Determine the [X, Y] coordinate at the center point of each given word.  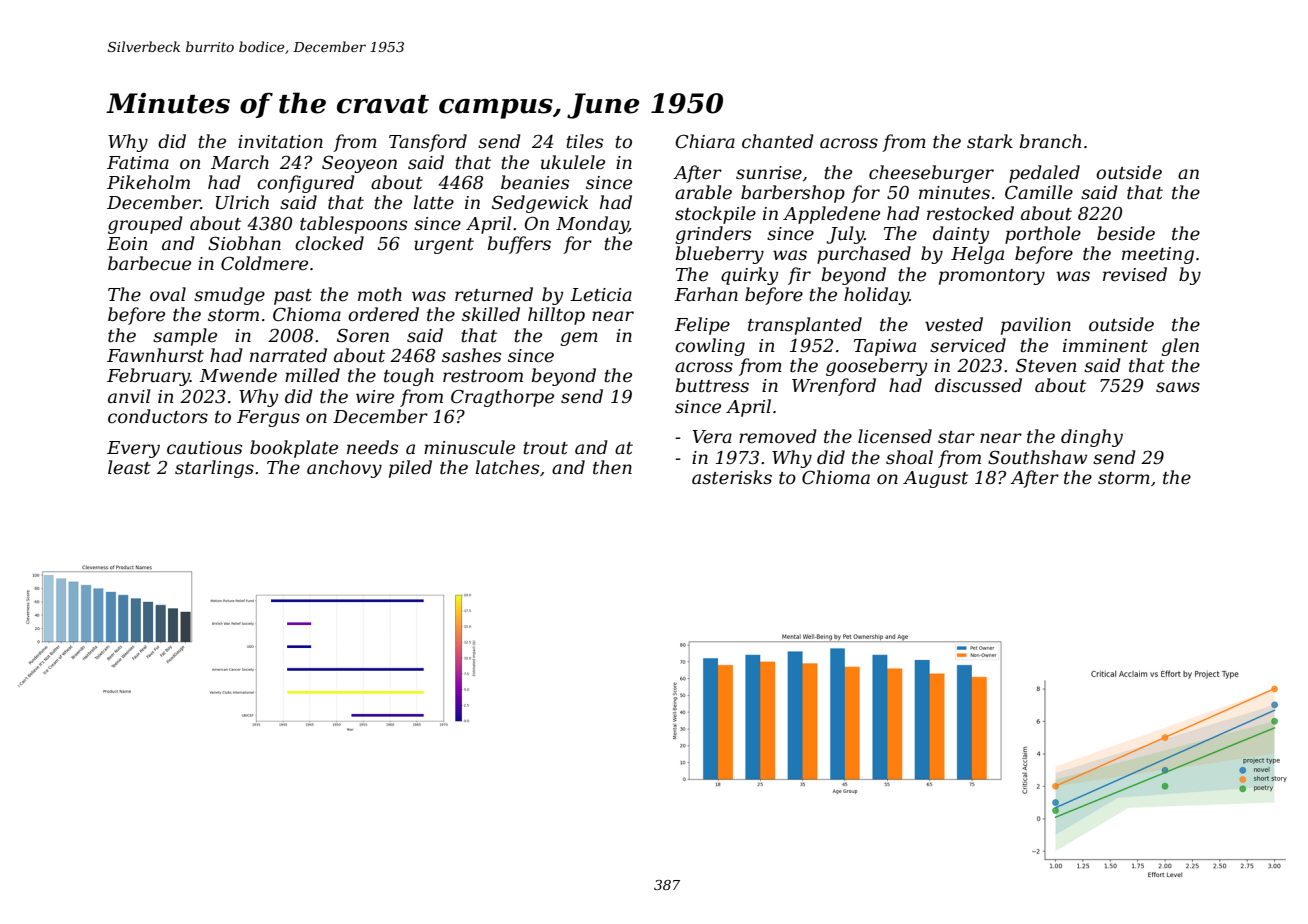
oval [168, 294]
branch [1050, 141]
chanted [778, 141]
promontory [992, 277]
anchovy [344, 469]
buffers [519, 245]
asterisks [732, 477]
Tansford [428, 143]
